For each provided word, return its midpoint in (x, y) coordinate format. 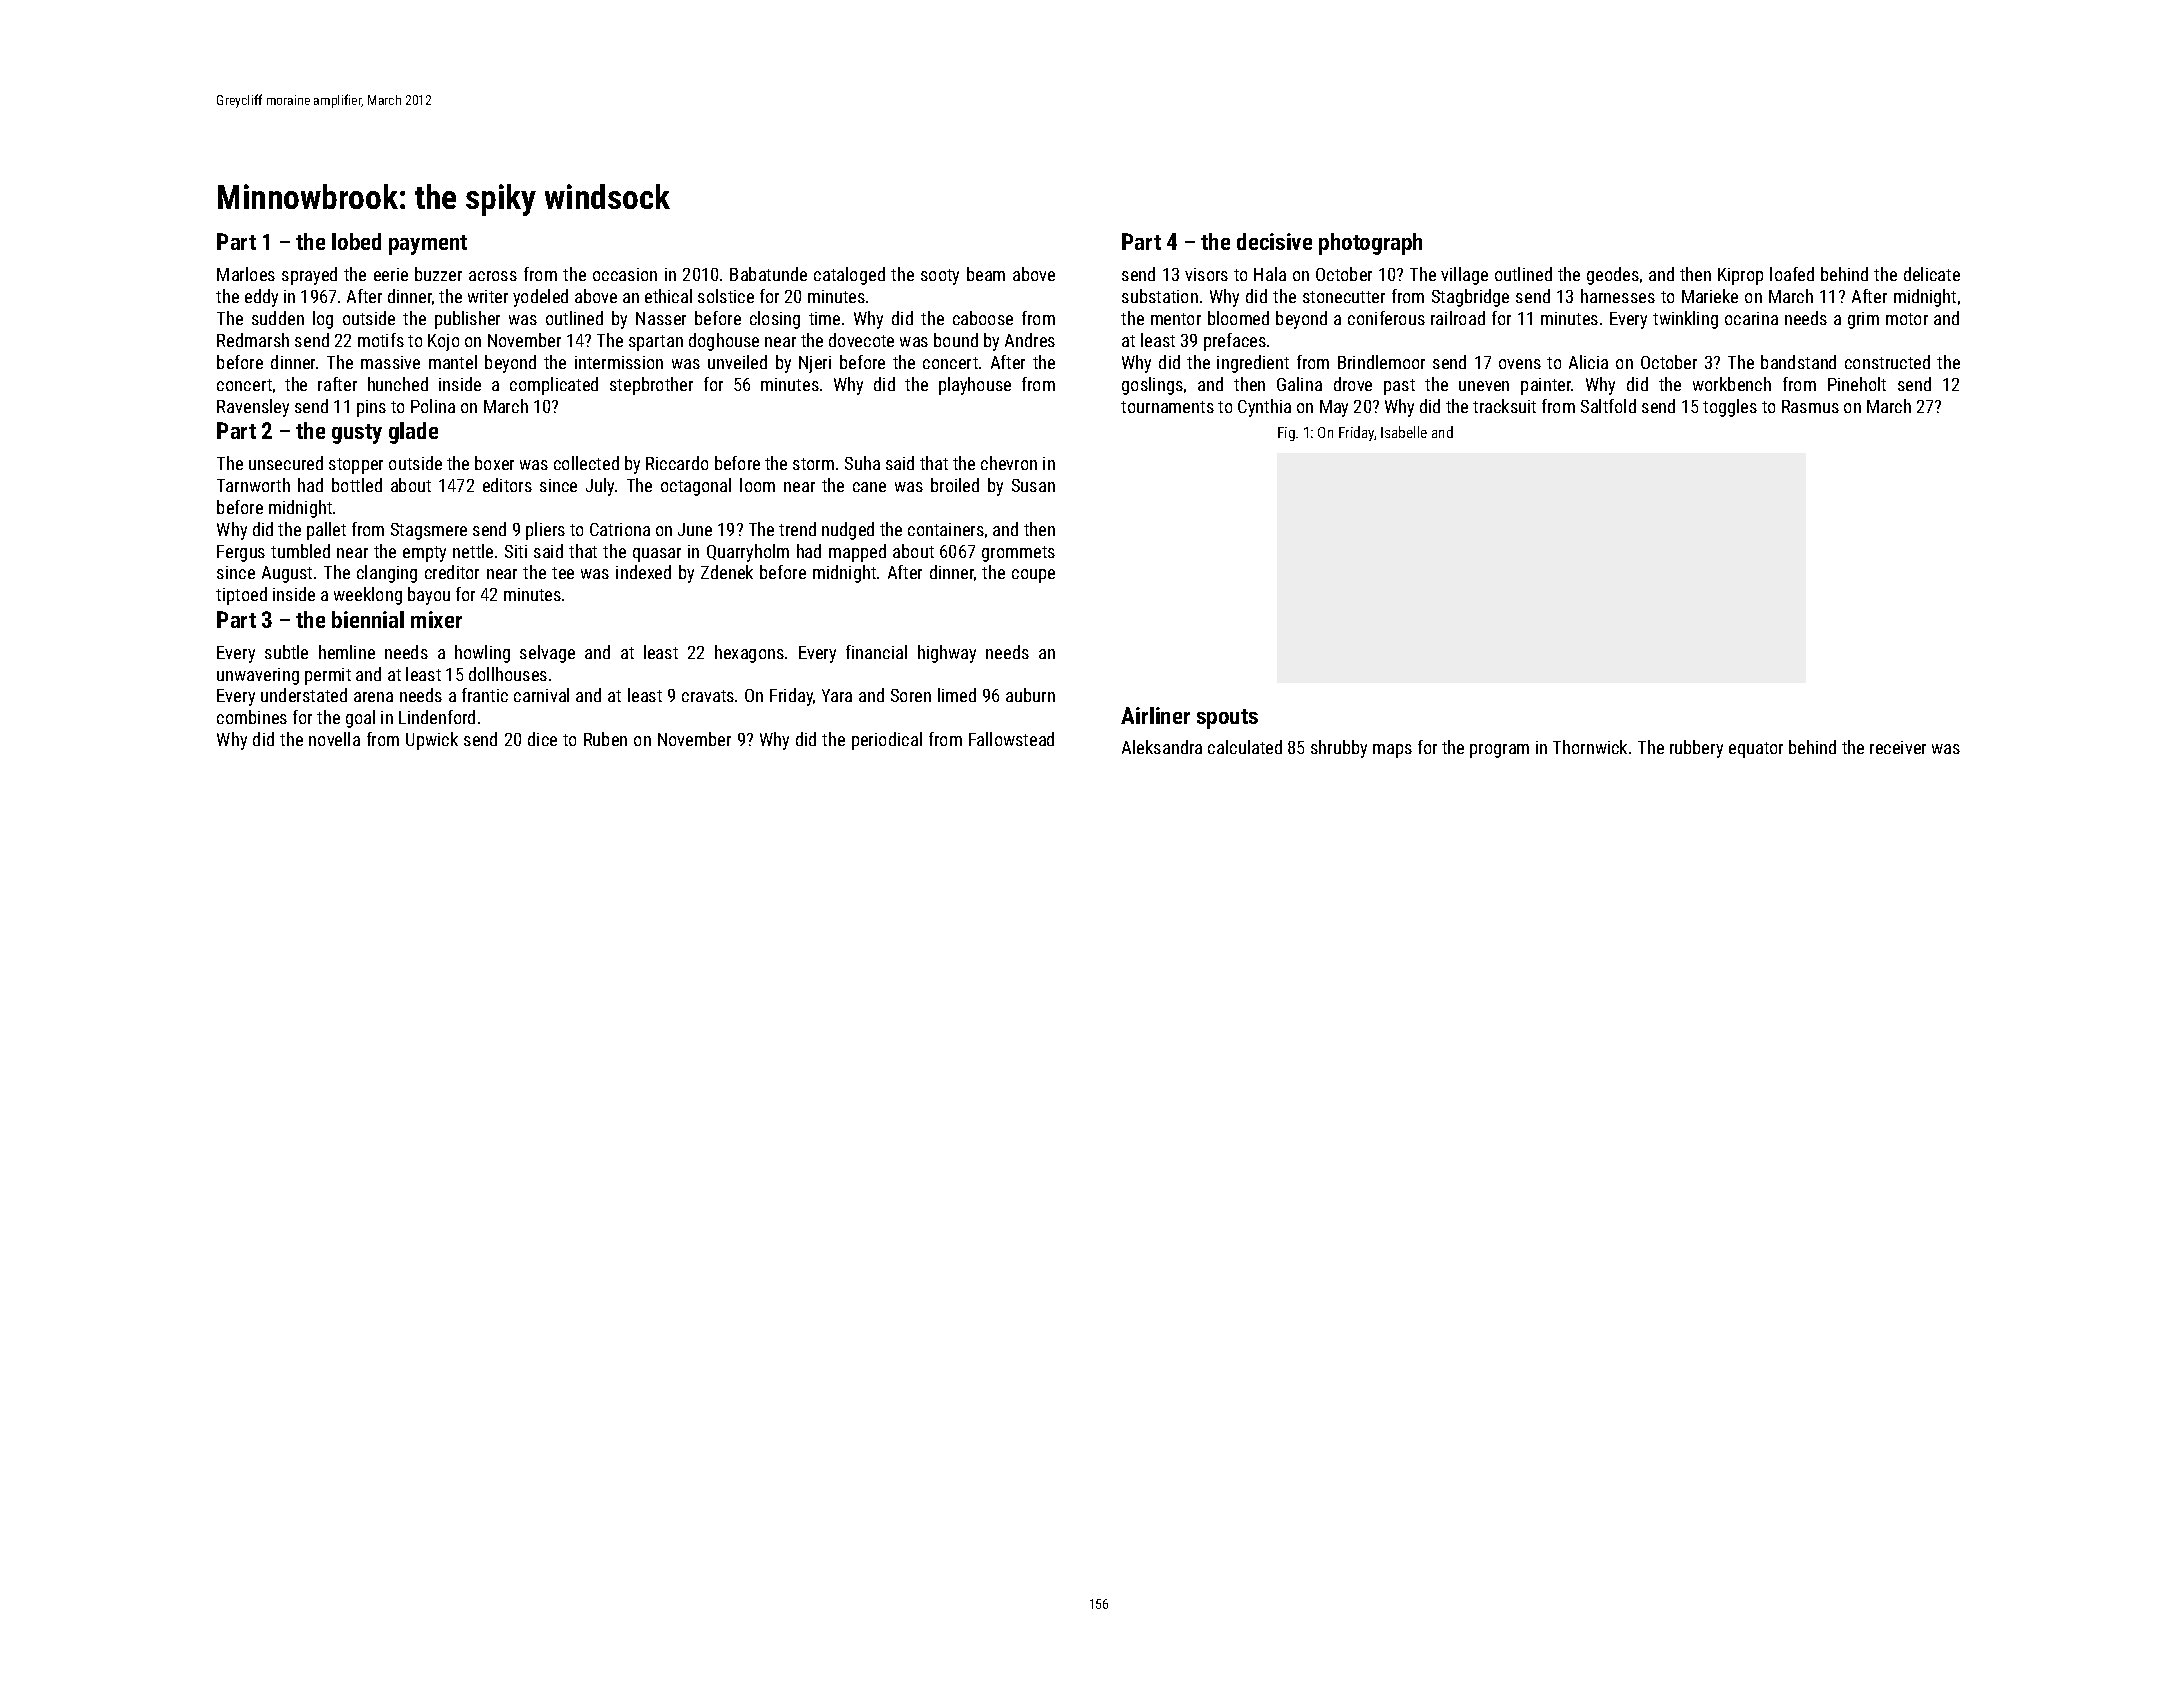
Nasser (661, 318)
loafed (1792, 274)
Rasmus (1810, 406)
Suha (862, 463)
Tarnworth (253, 485)
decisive (1274, 241)
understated (304, 695)
